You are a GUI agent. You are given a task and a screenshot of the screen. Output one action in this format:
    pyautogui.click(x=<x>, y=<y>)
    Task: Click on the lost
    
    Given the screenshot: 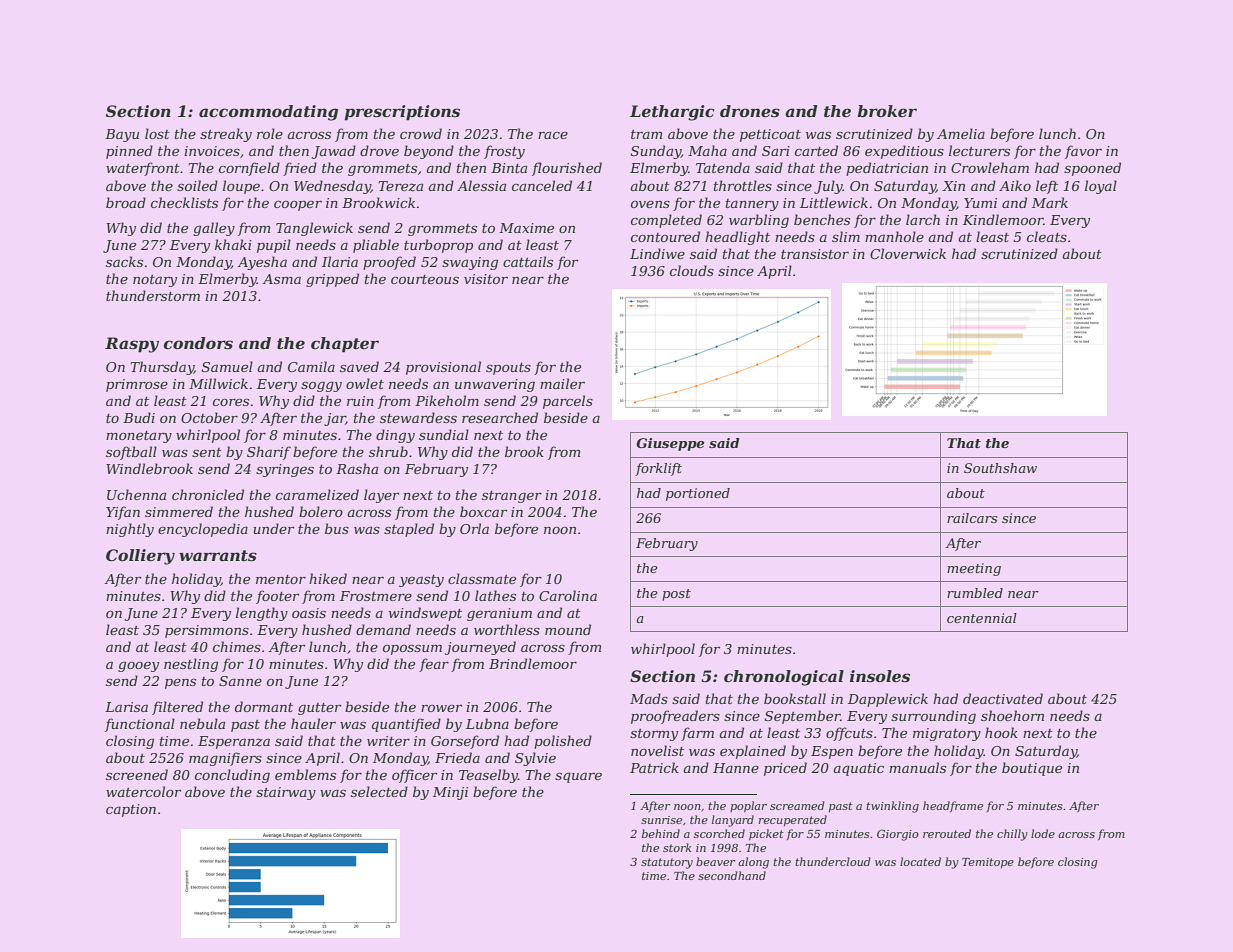 What is the action you would take?
    pyautogui.click(x=157, y=133)
